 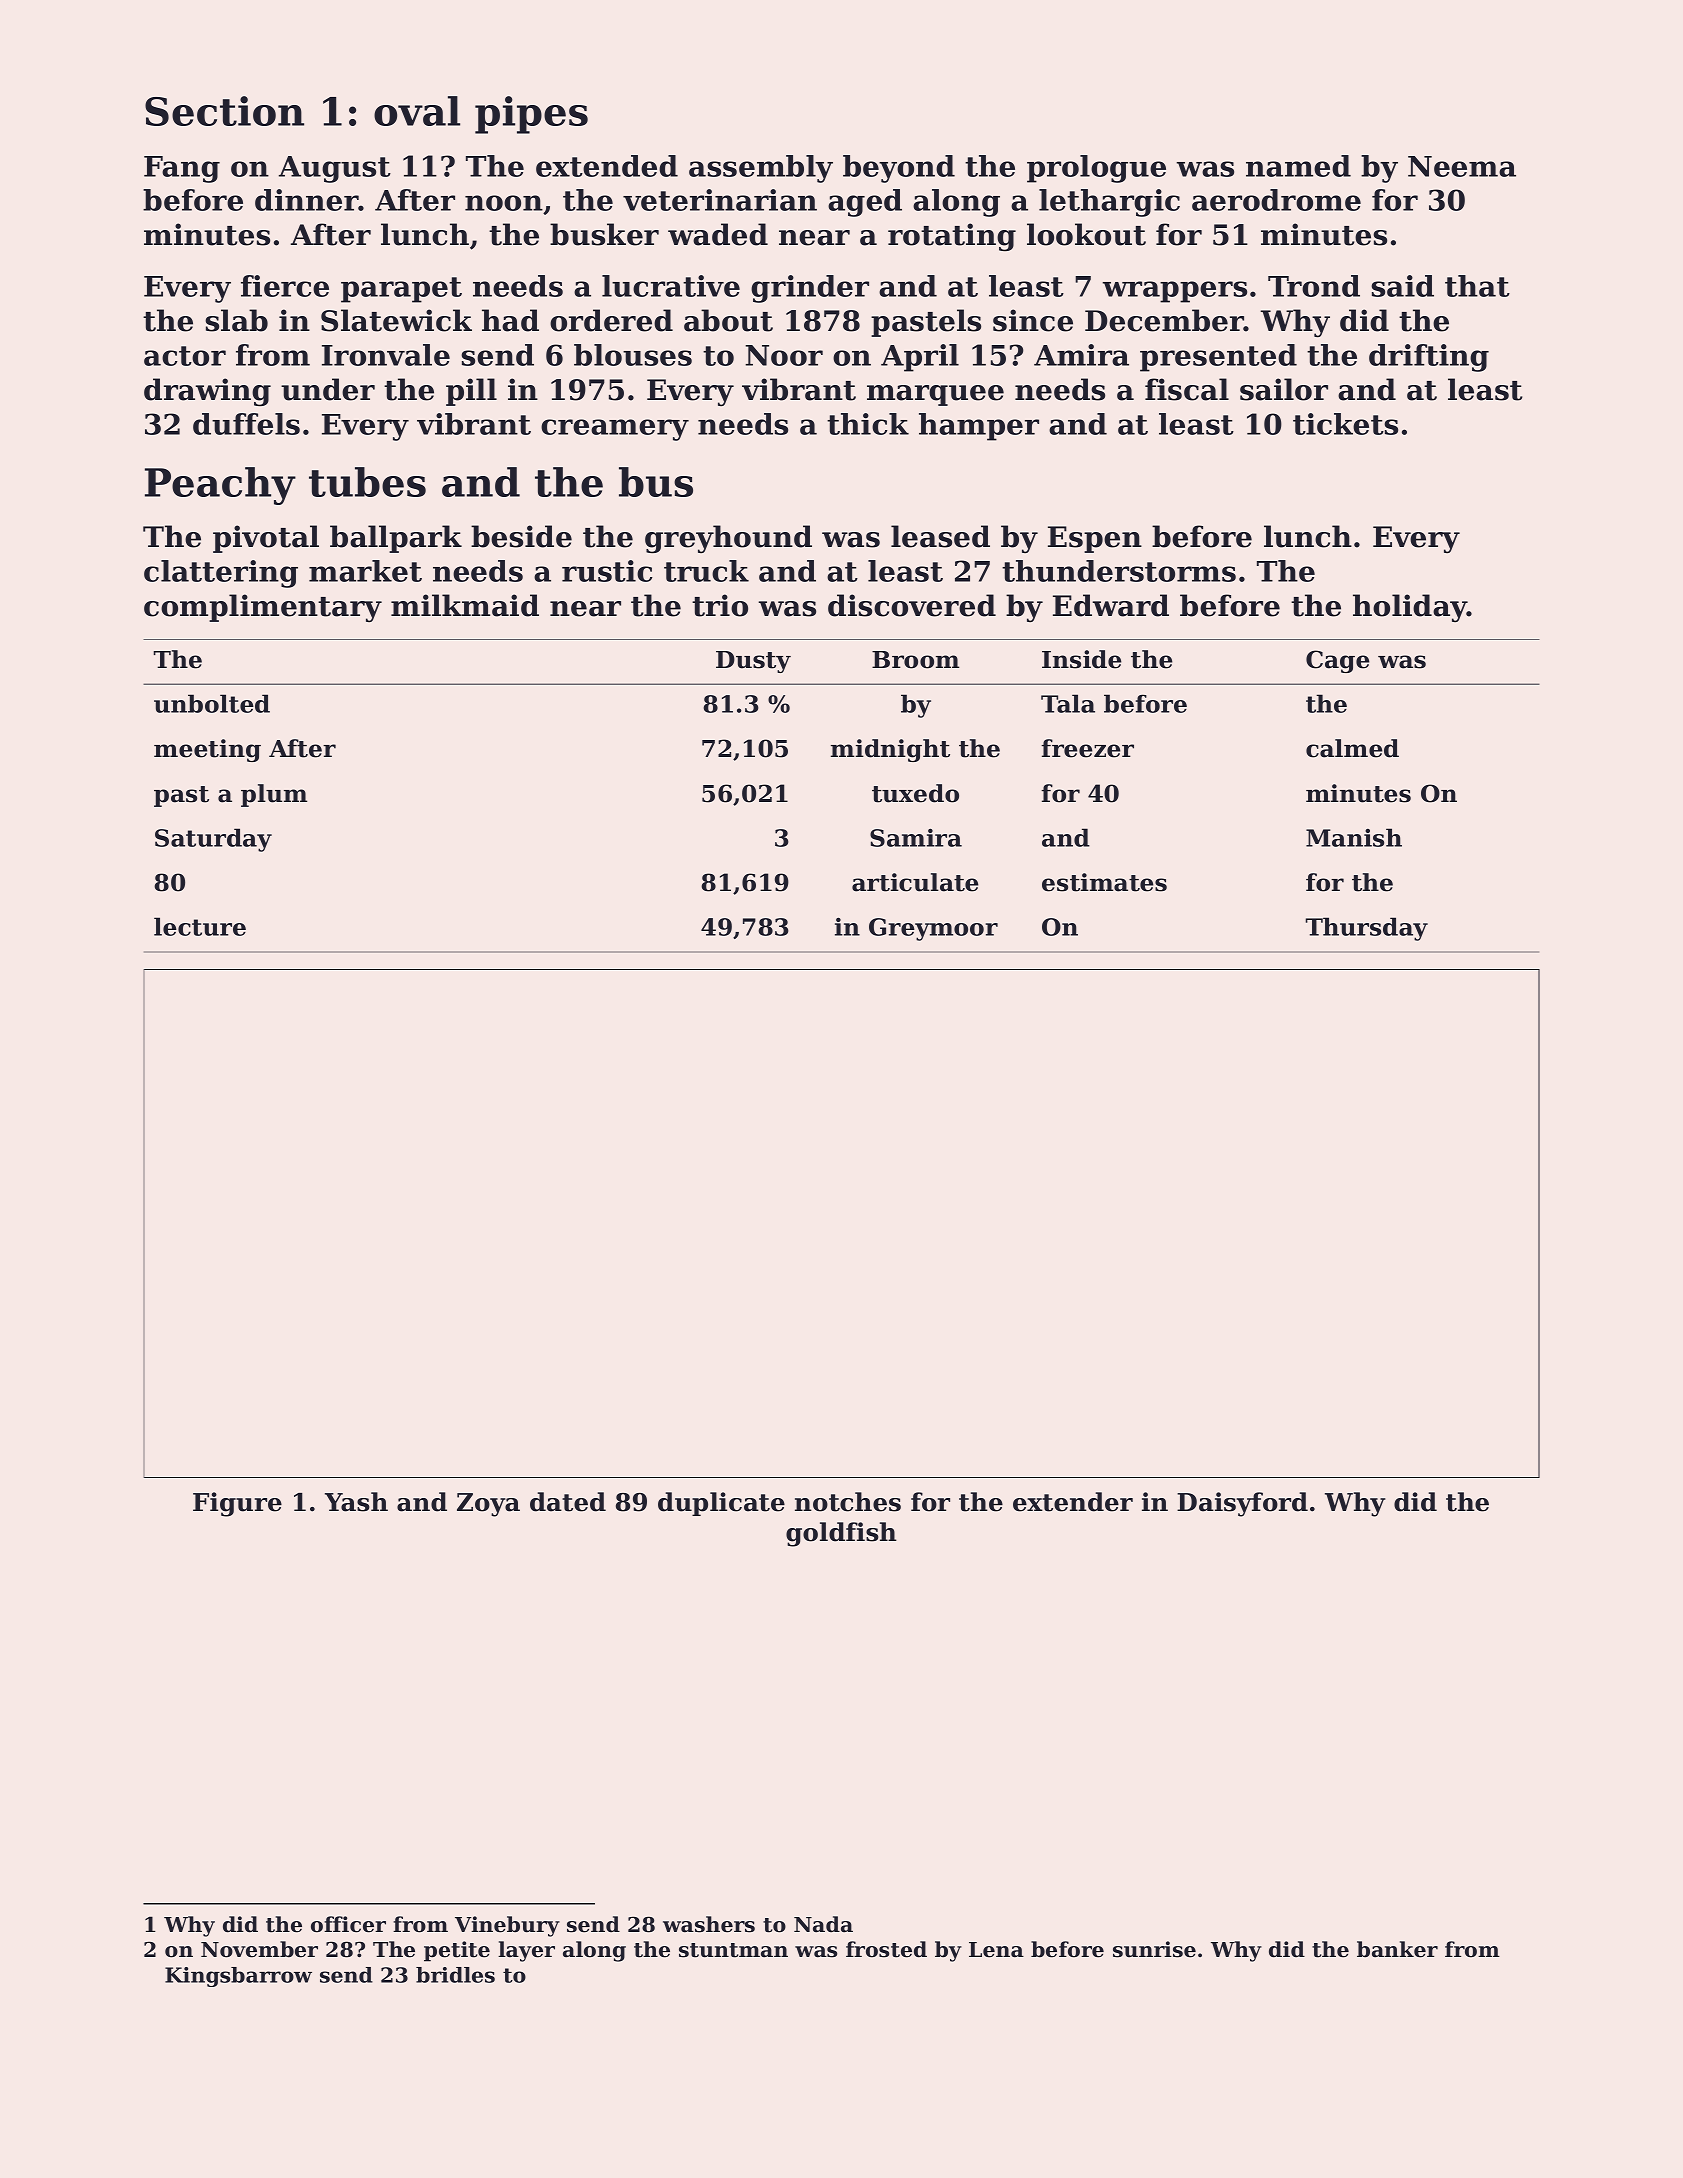 What do you see at coordinates (259, 1949) in the screenshot?
I see `November` at bounding box center [259, 1949].
